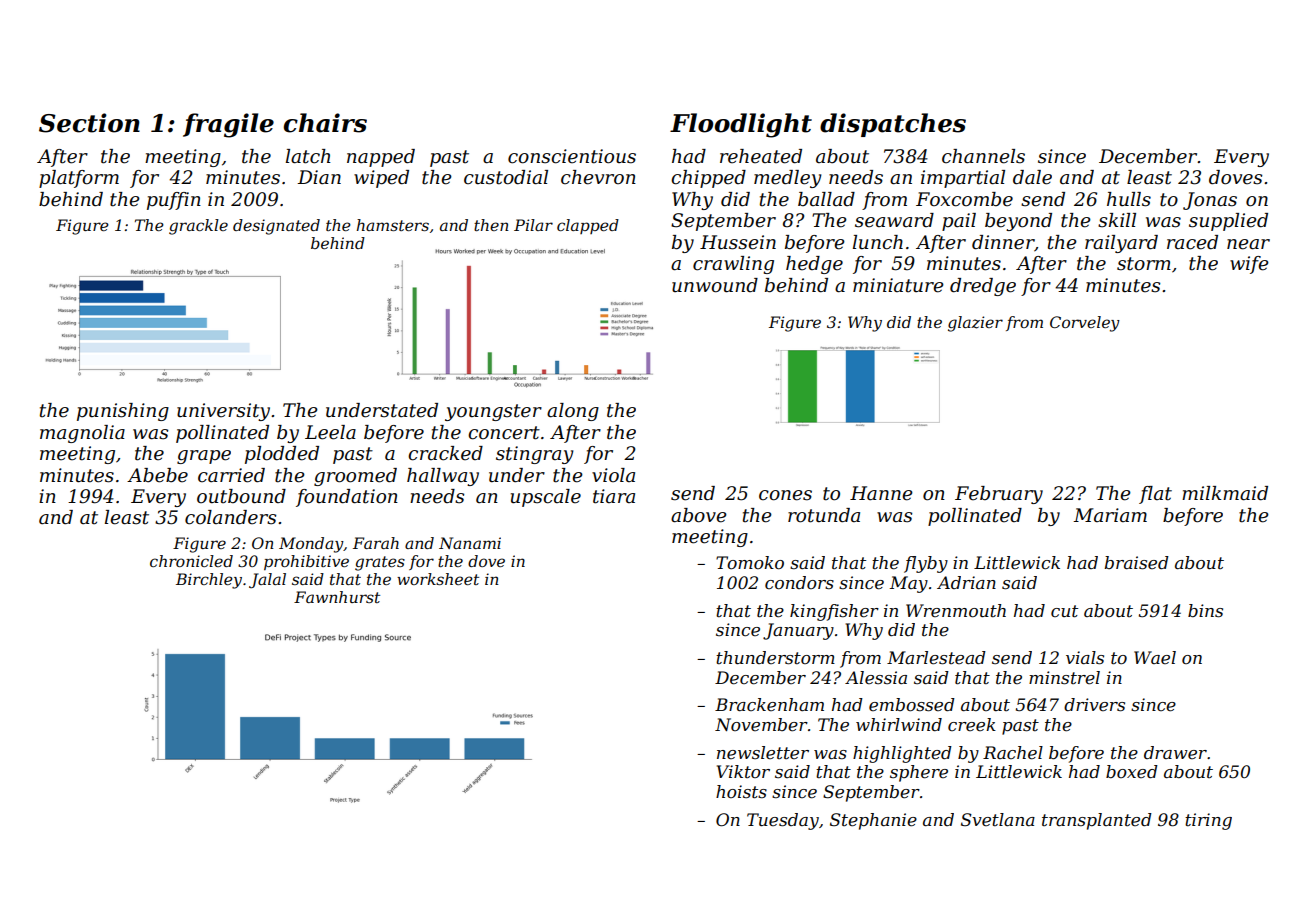 The image size is (1308, 924). What do you see at coordinates (1064, 678) in the screenshot?
I see `minstrel` at bounding box center [1064, 678].
